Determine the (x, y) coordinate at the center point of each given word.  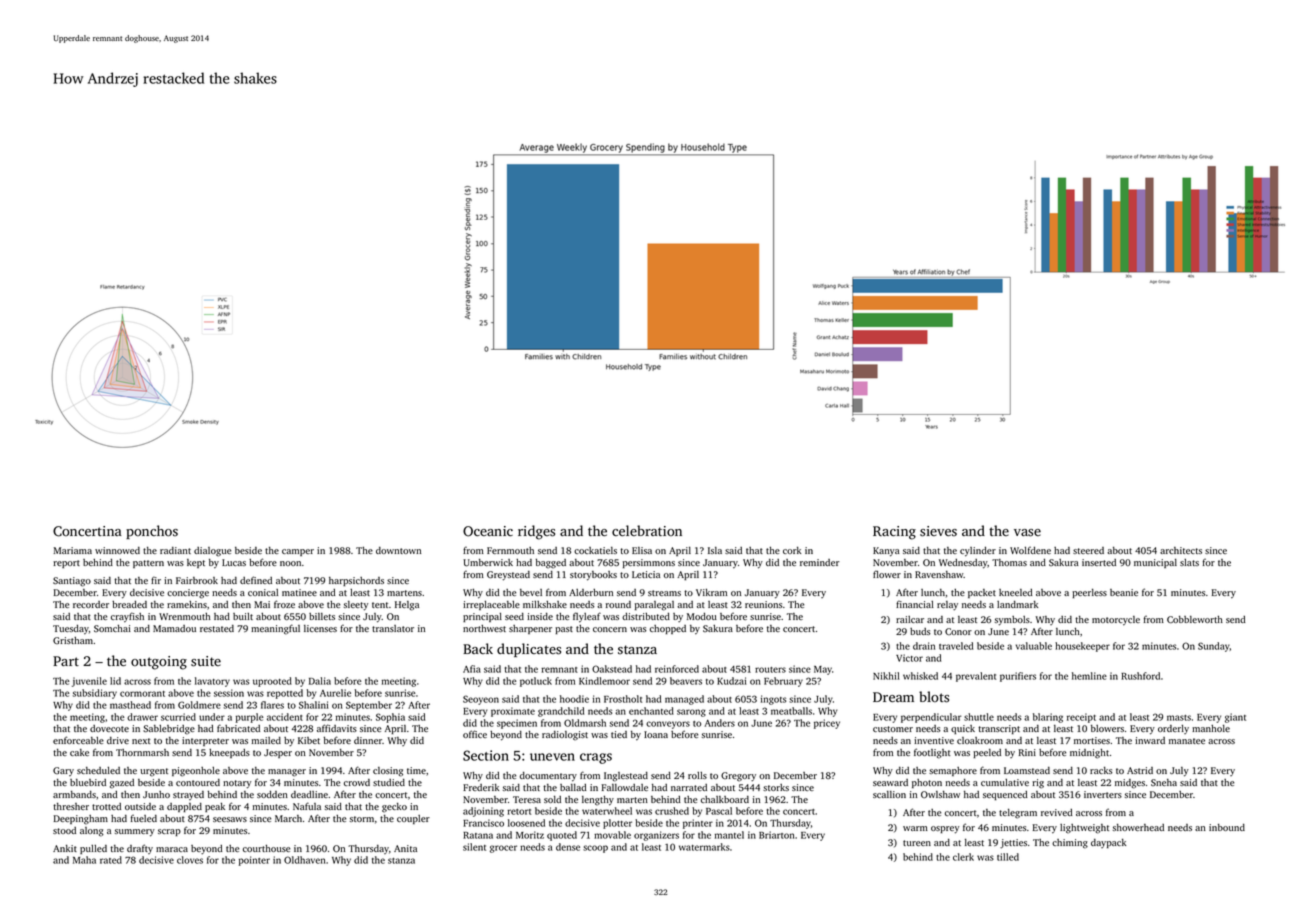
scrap (169, 832)
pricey (827, 724)
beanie (1124, 592)
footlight (932, 753)
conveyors (668, 725)
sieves (938, 531)
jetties (1013, 844)
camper (298, 552)
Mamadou (174, 628)
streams (664, 593)
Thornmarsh (142, 752)
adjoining (483, 812)
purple (250, 718)
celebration (647, 530)
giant (1235, 718)
